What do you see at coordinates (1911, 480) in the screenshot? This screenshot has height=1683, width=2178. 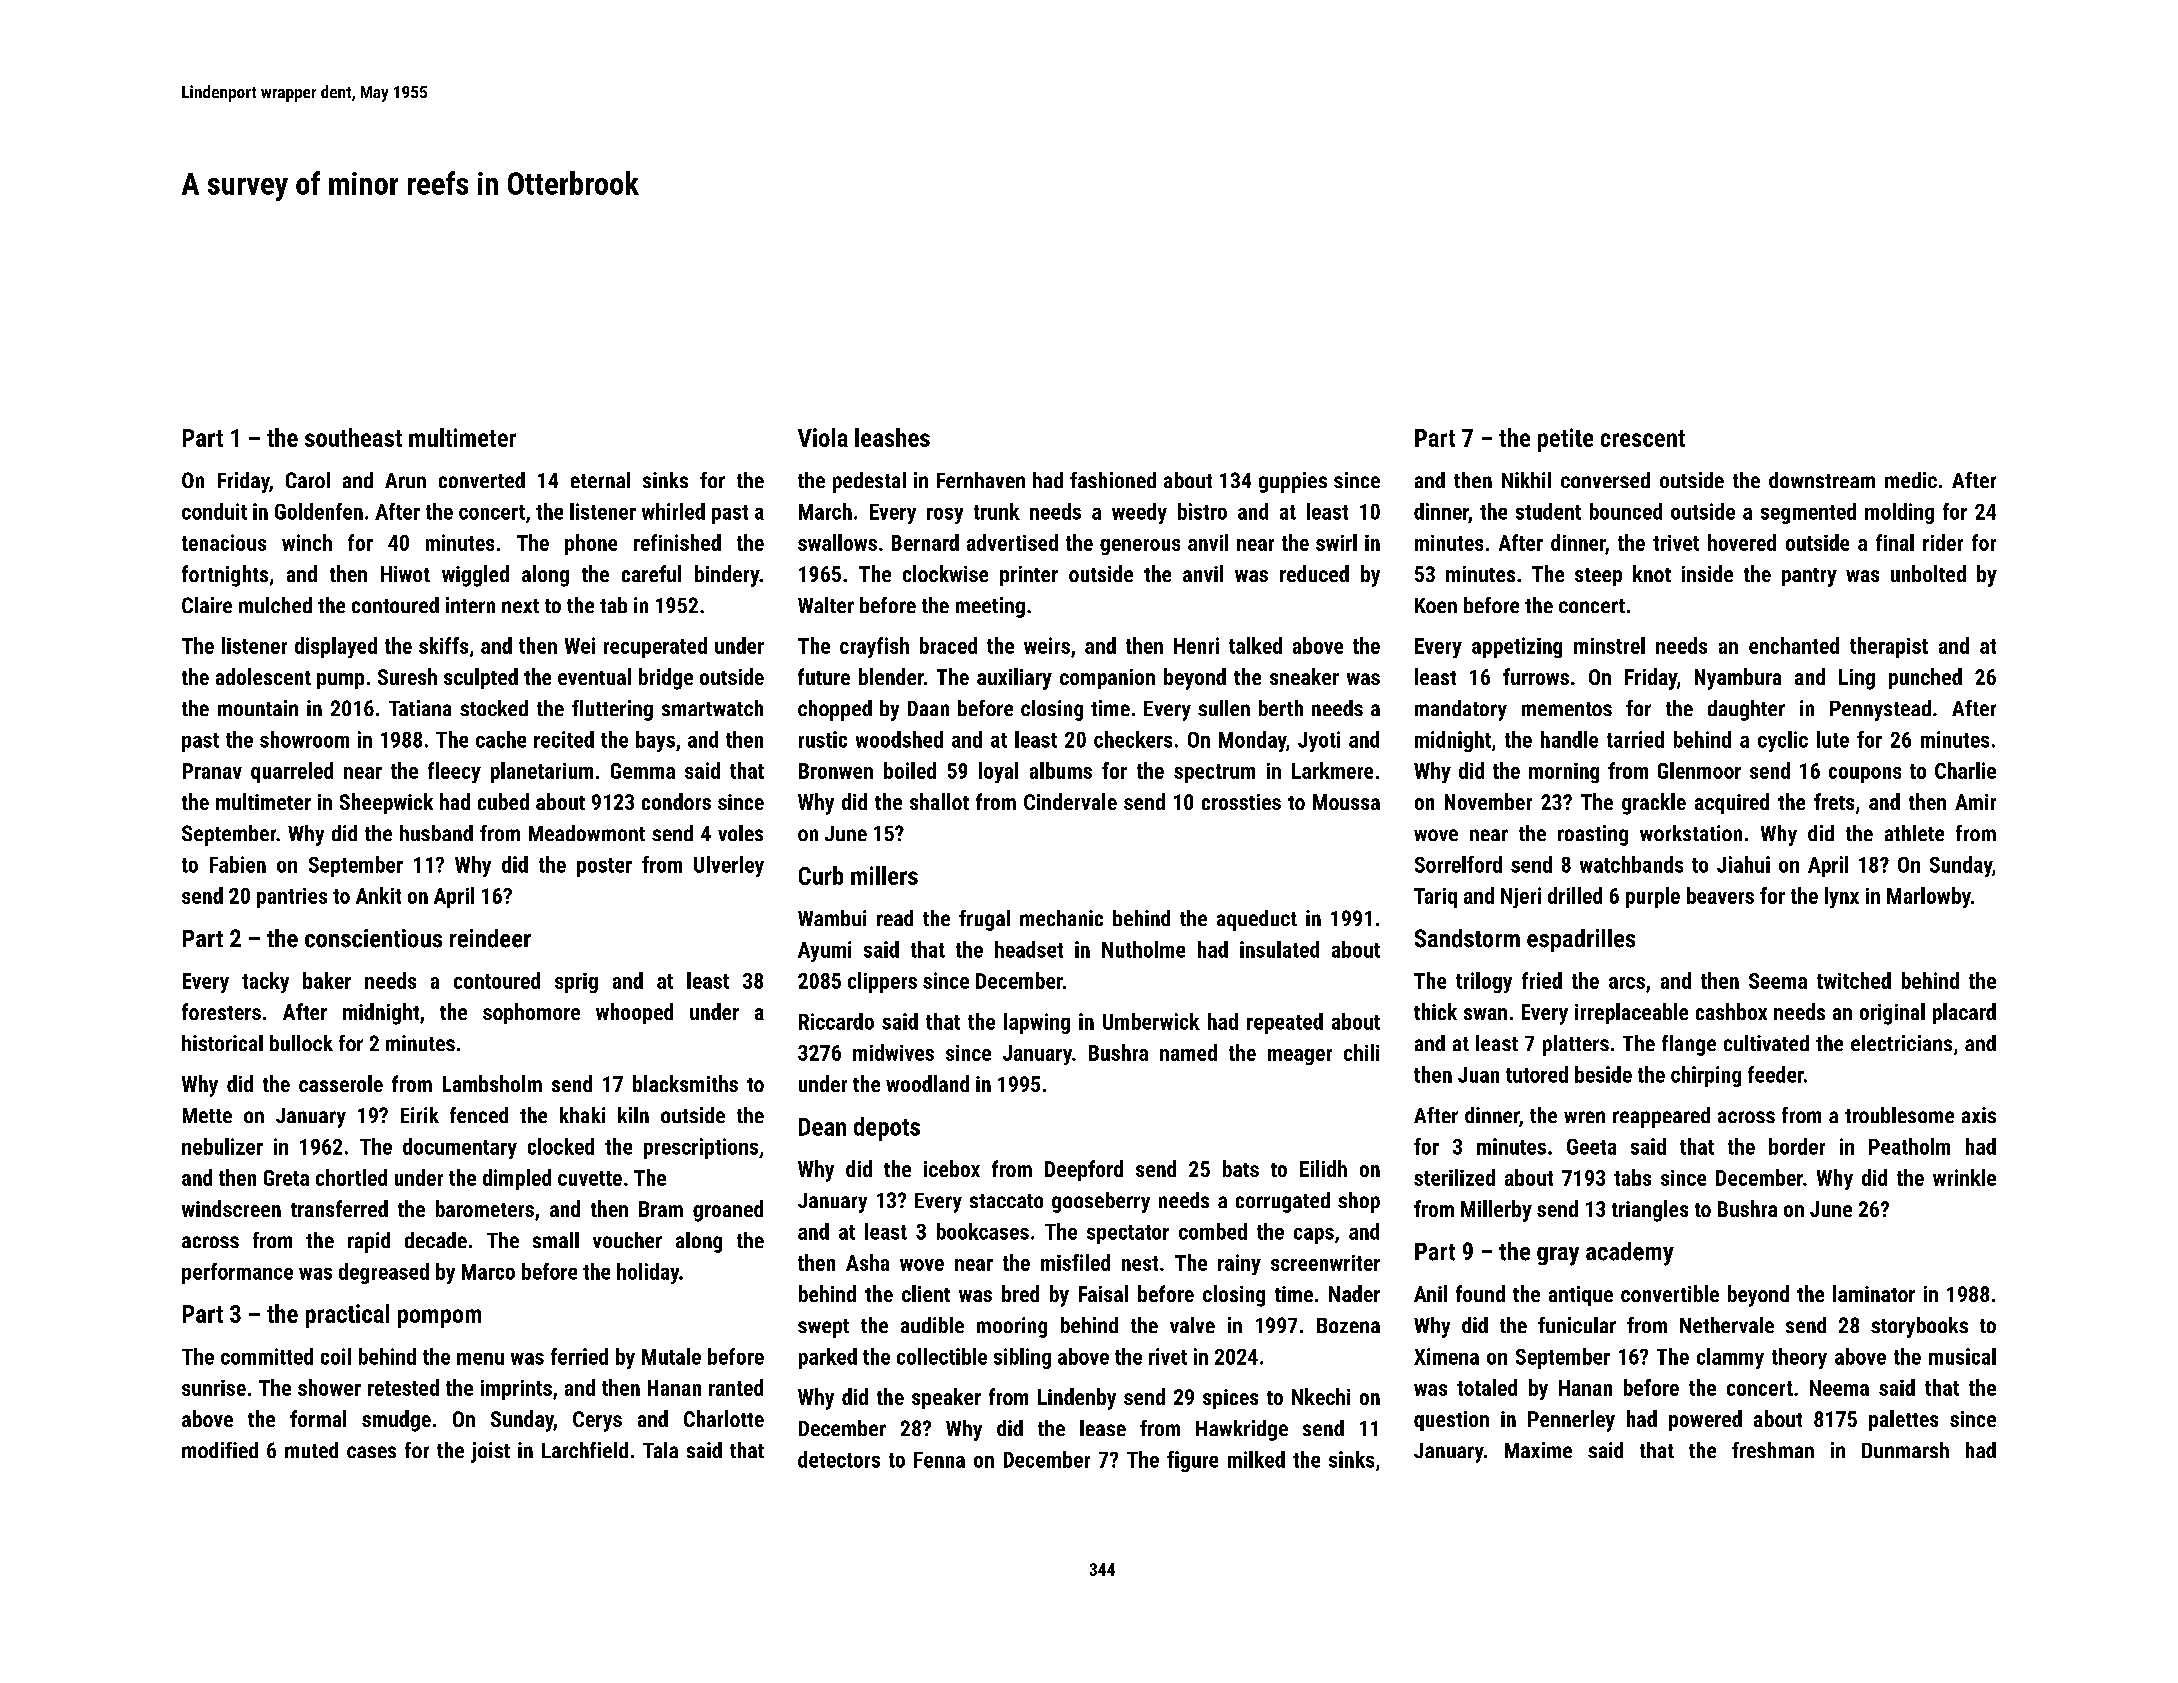 I see `medic` at bounding box center [1911, 480].
